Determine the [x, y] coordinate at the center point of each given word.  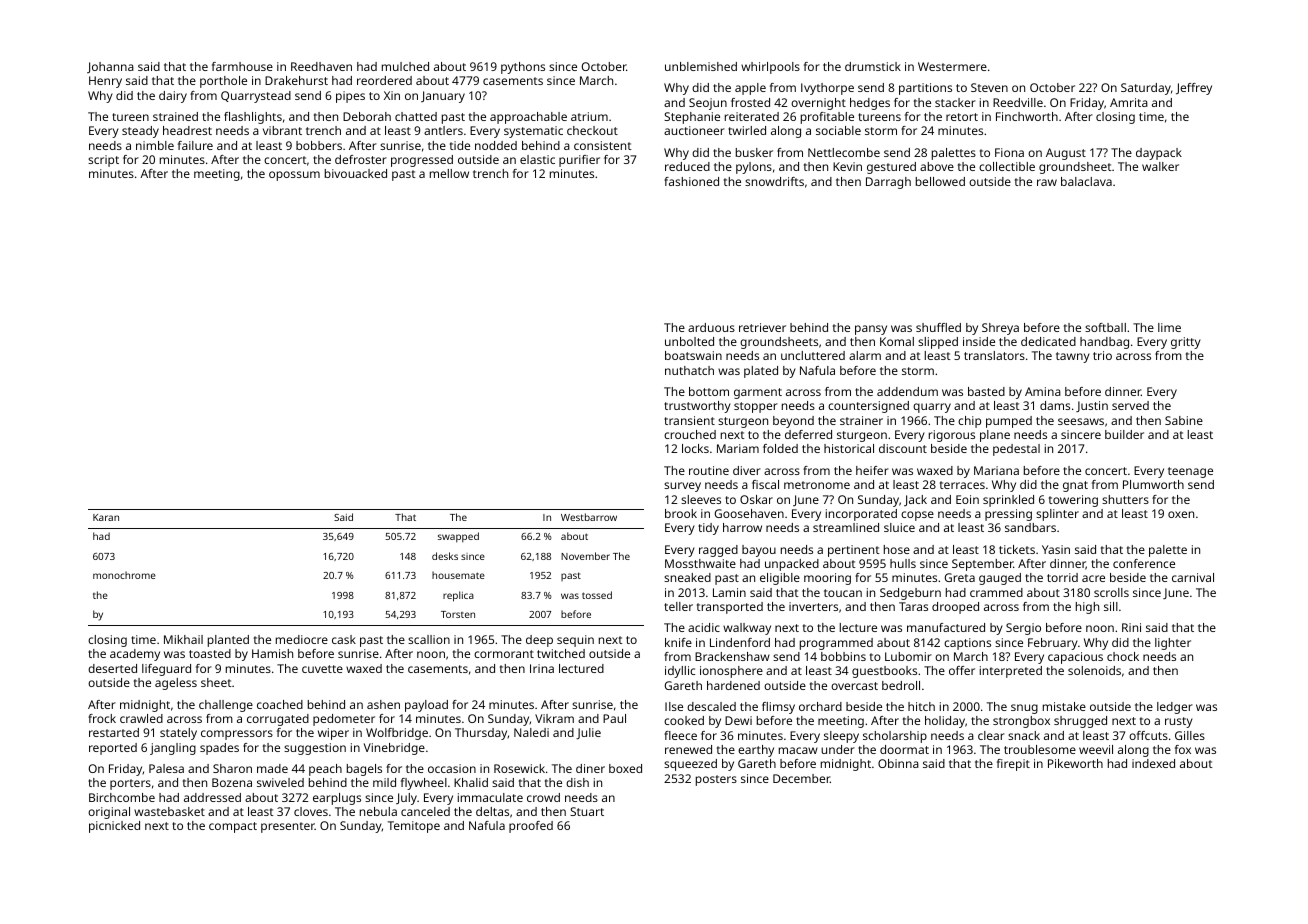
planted [228, 641]
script [103, 161]
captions [967, 644]
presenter [288, 827]
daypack [1159, 154]
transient [689, 420]
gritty [1186, 343]
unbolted [689, 341]
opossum [294, 176]
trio [1102, 355]
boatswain [693, 355]
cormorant [504, 654]
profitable [827, 118]
